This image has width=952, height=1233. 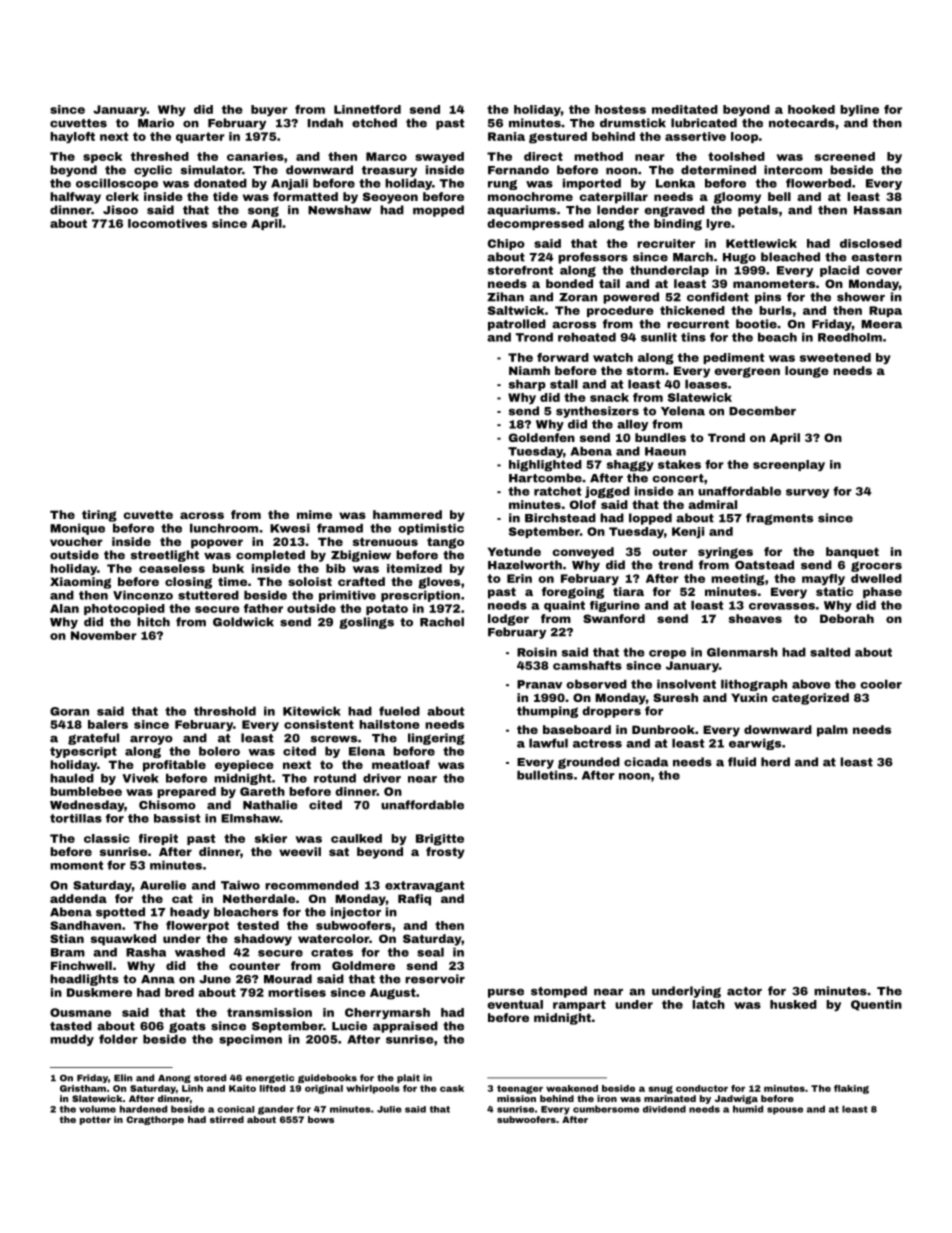 I want to click on teenager, so click(x=520, y=1089).
